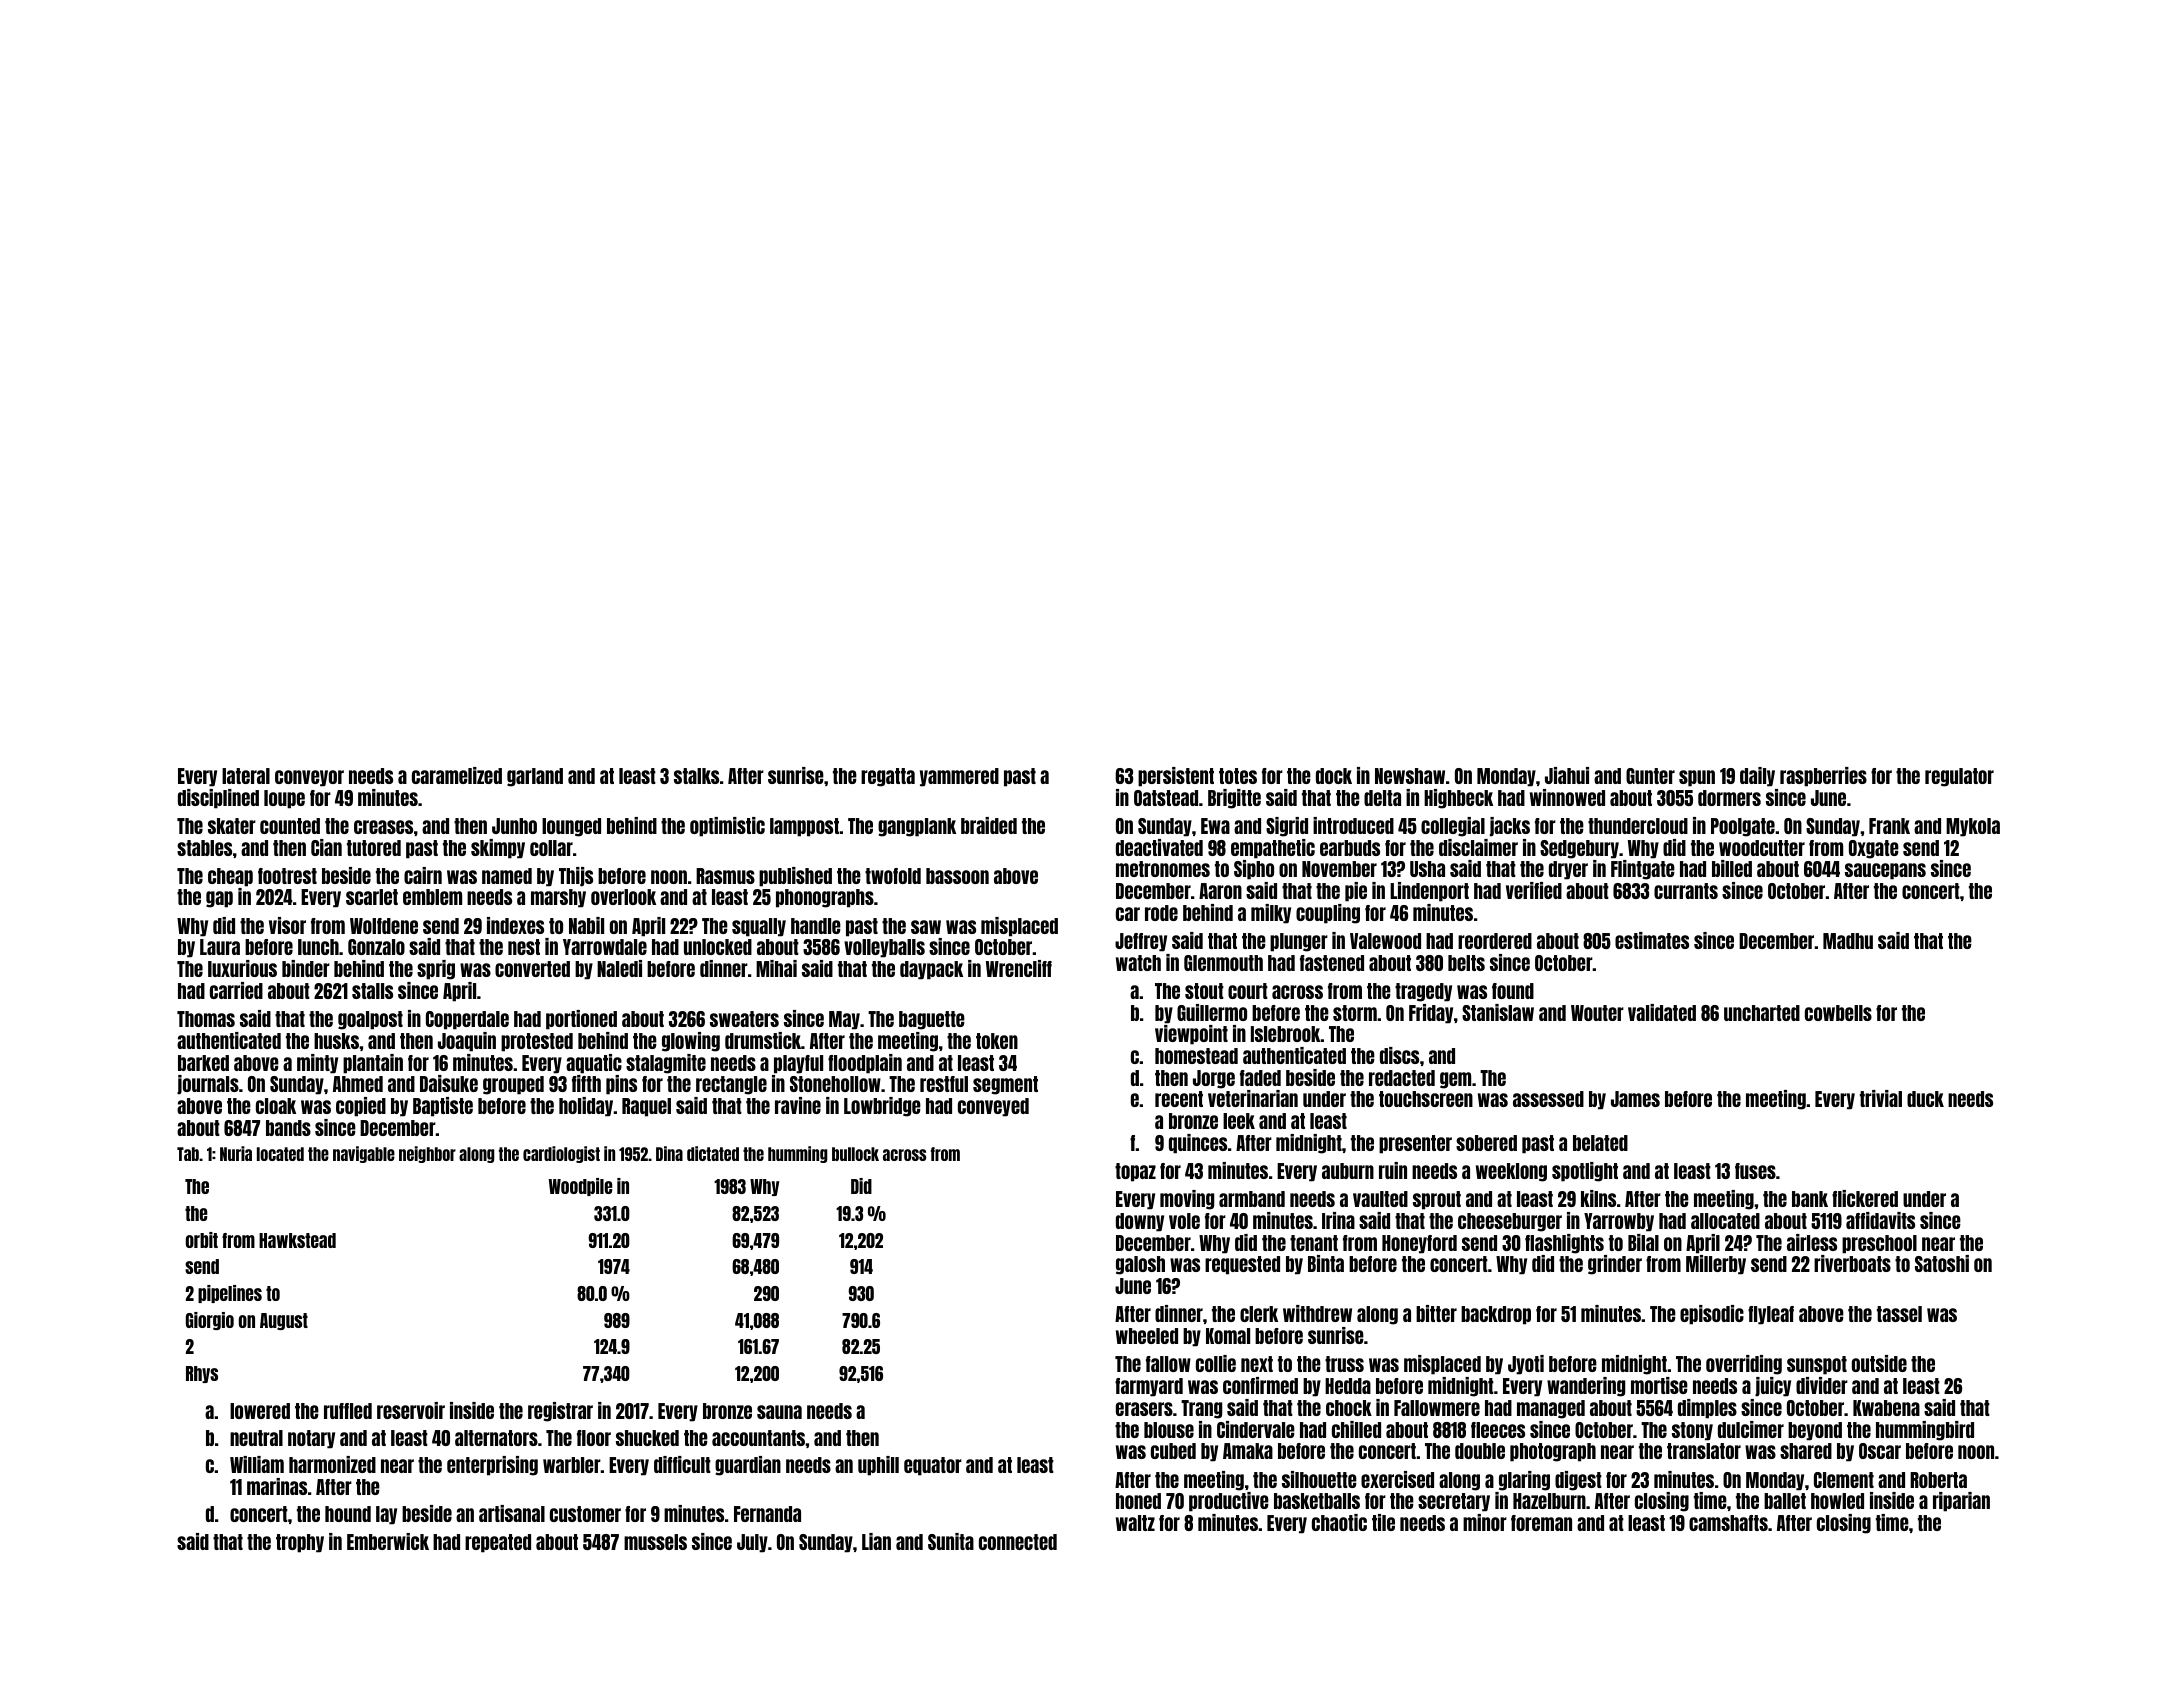 The height and width of the document is (1683, 2178). I want to click on Madhu, so click(1848, 941).
